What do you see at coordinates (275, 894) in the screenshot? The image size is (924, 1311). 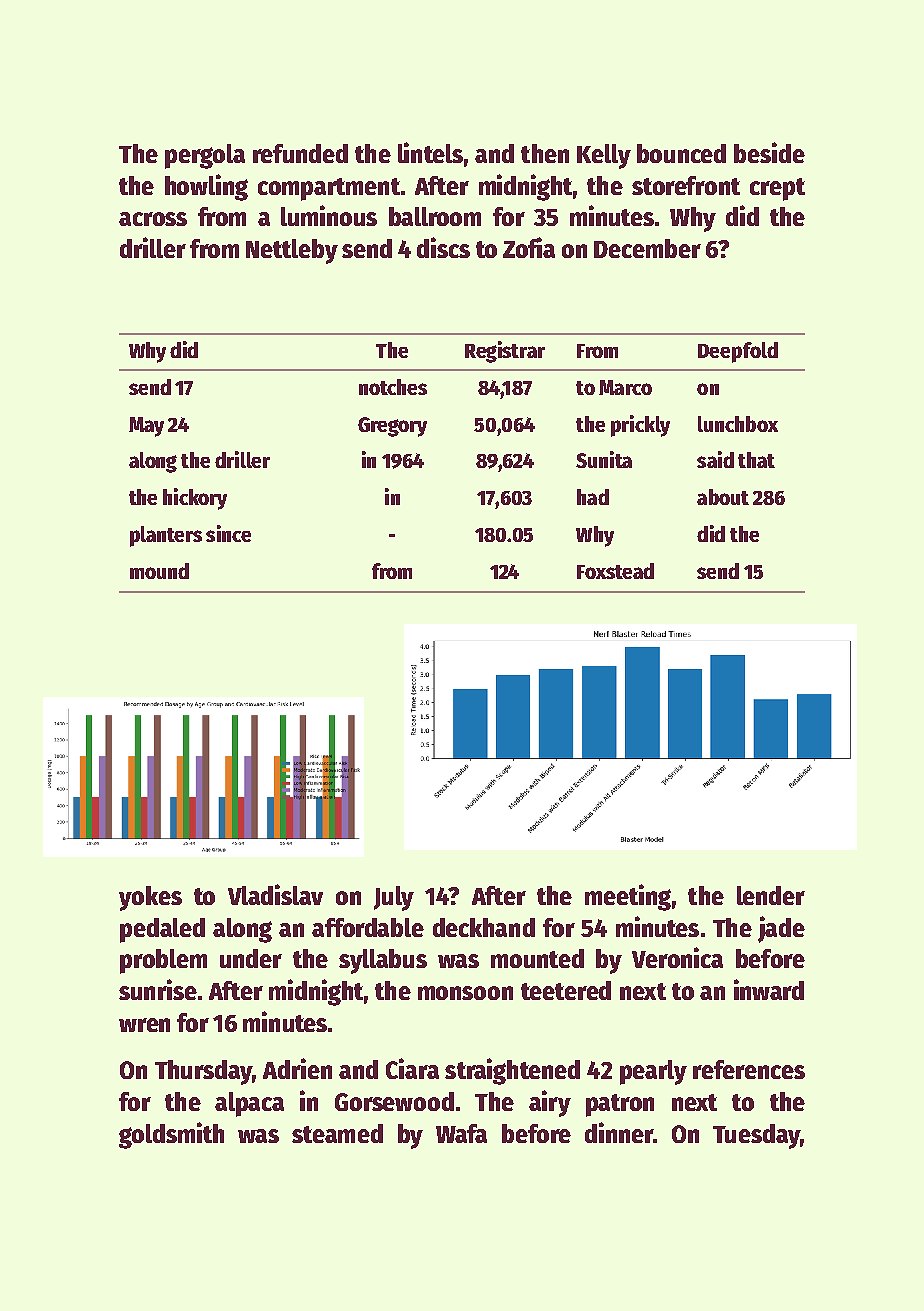 I see `Vladislav` at bounding box center [275, 894].
